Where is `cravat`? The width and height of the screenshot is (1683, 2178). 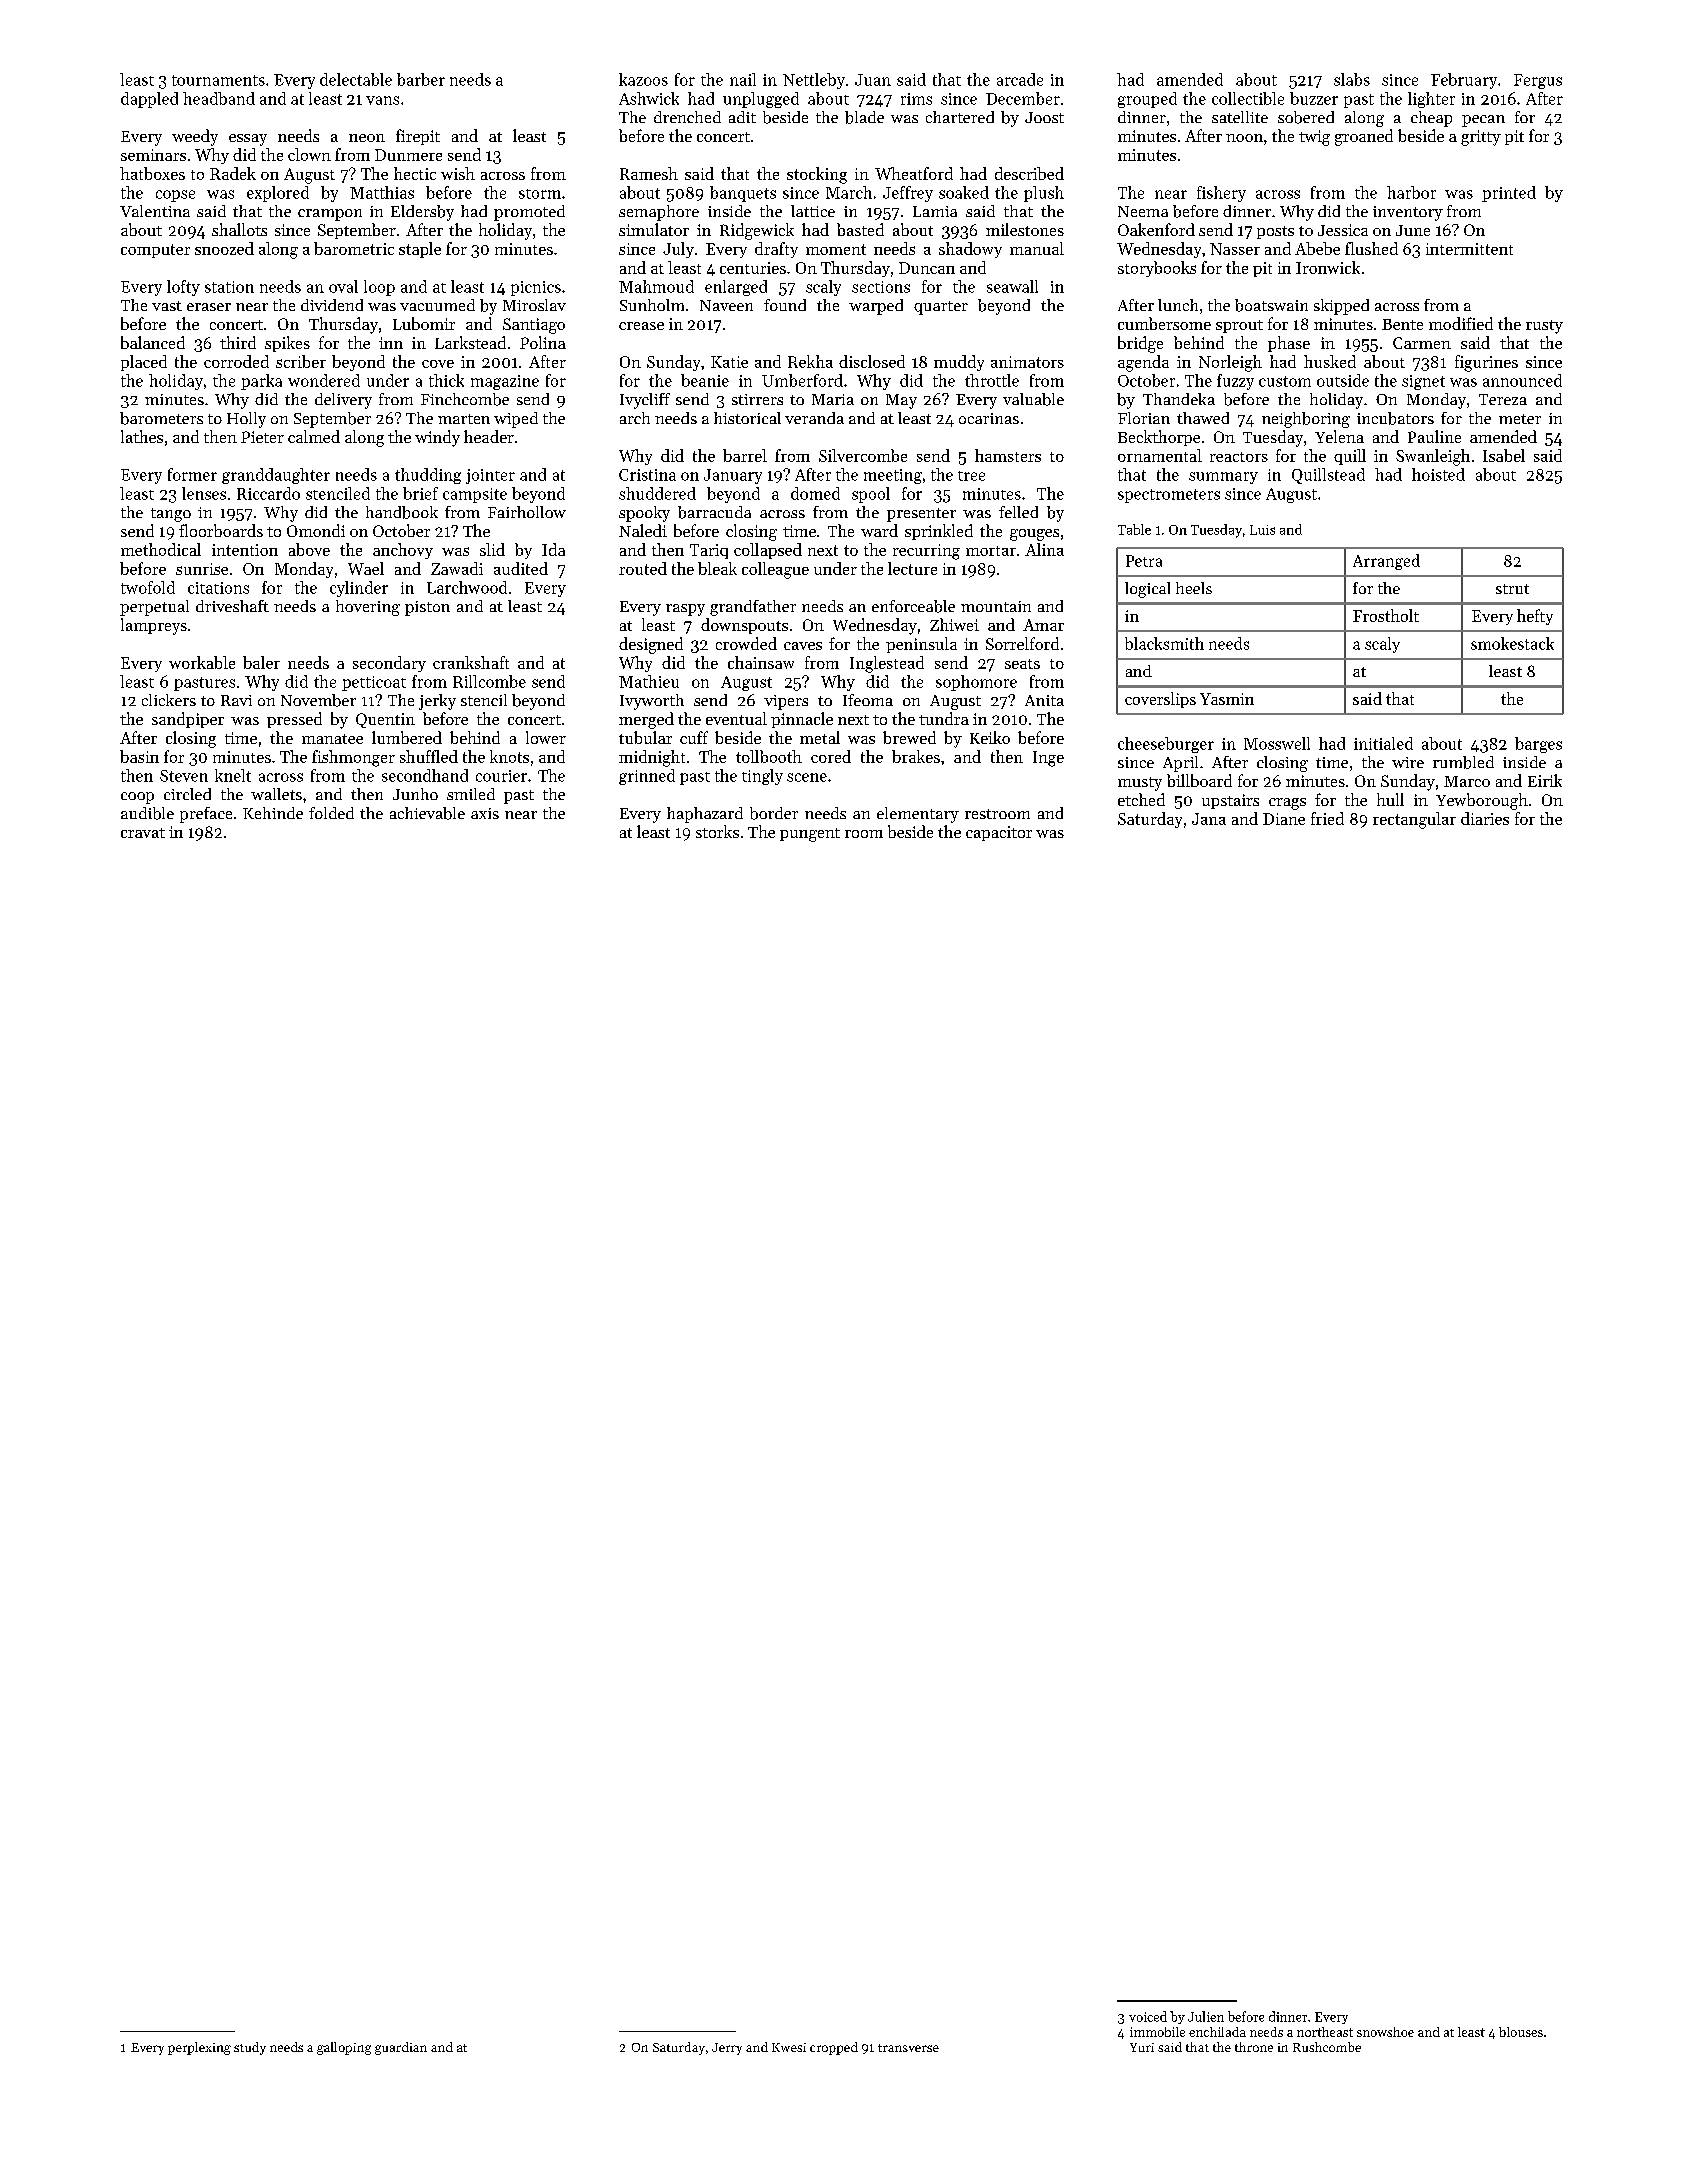
cravat is located at coordinates (143, 833).
